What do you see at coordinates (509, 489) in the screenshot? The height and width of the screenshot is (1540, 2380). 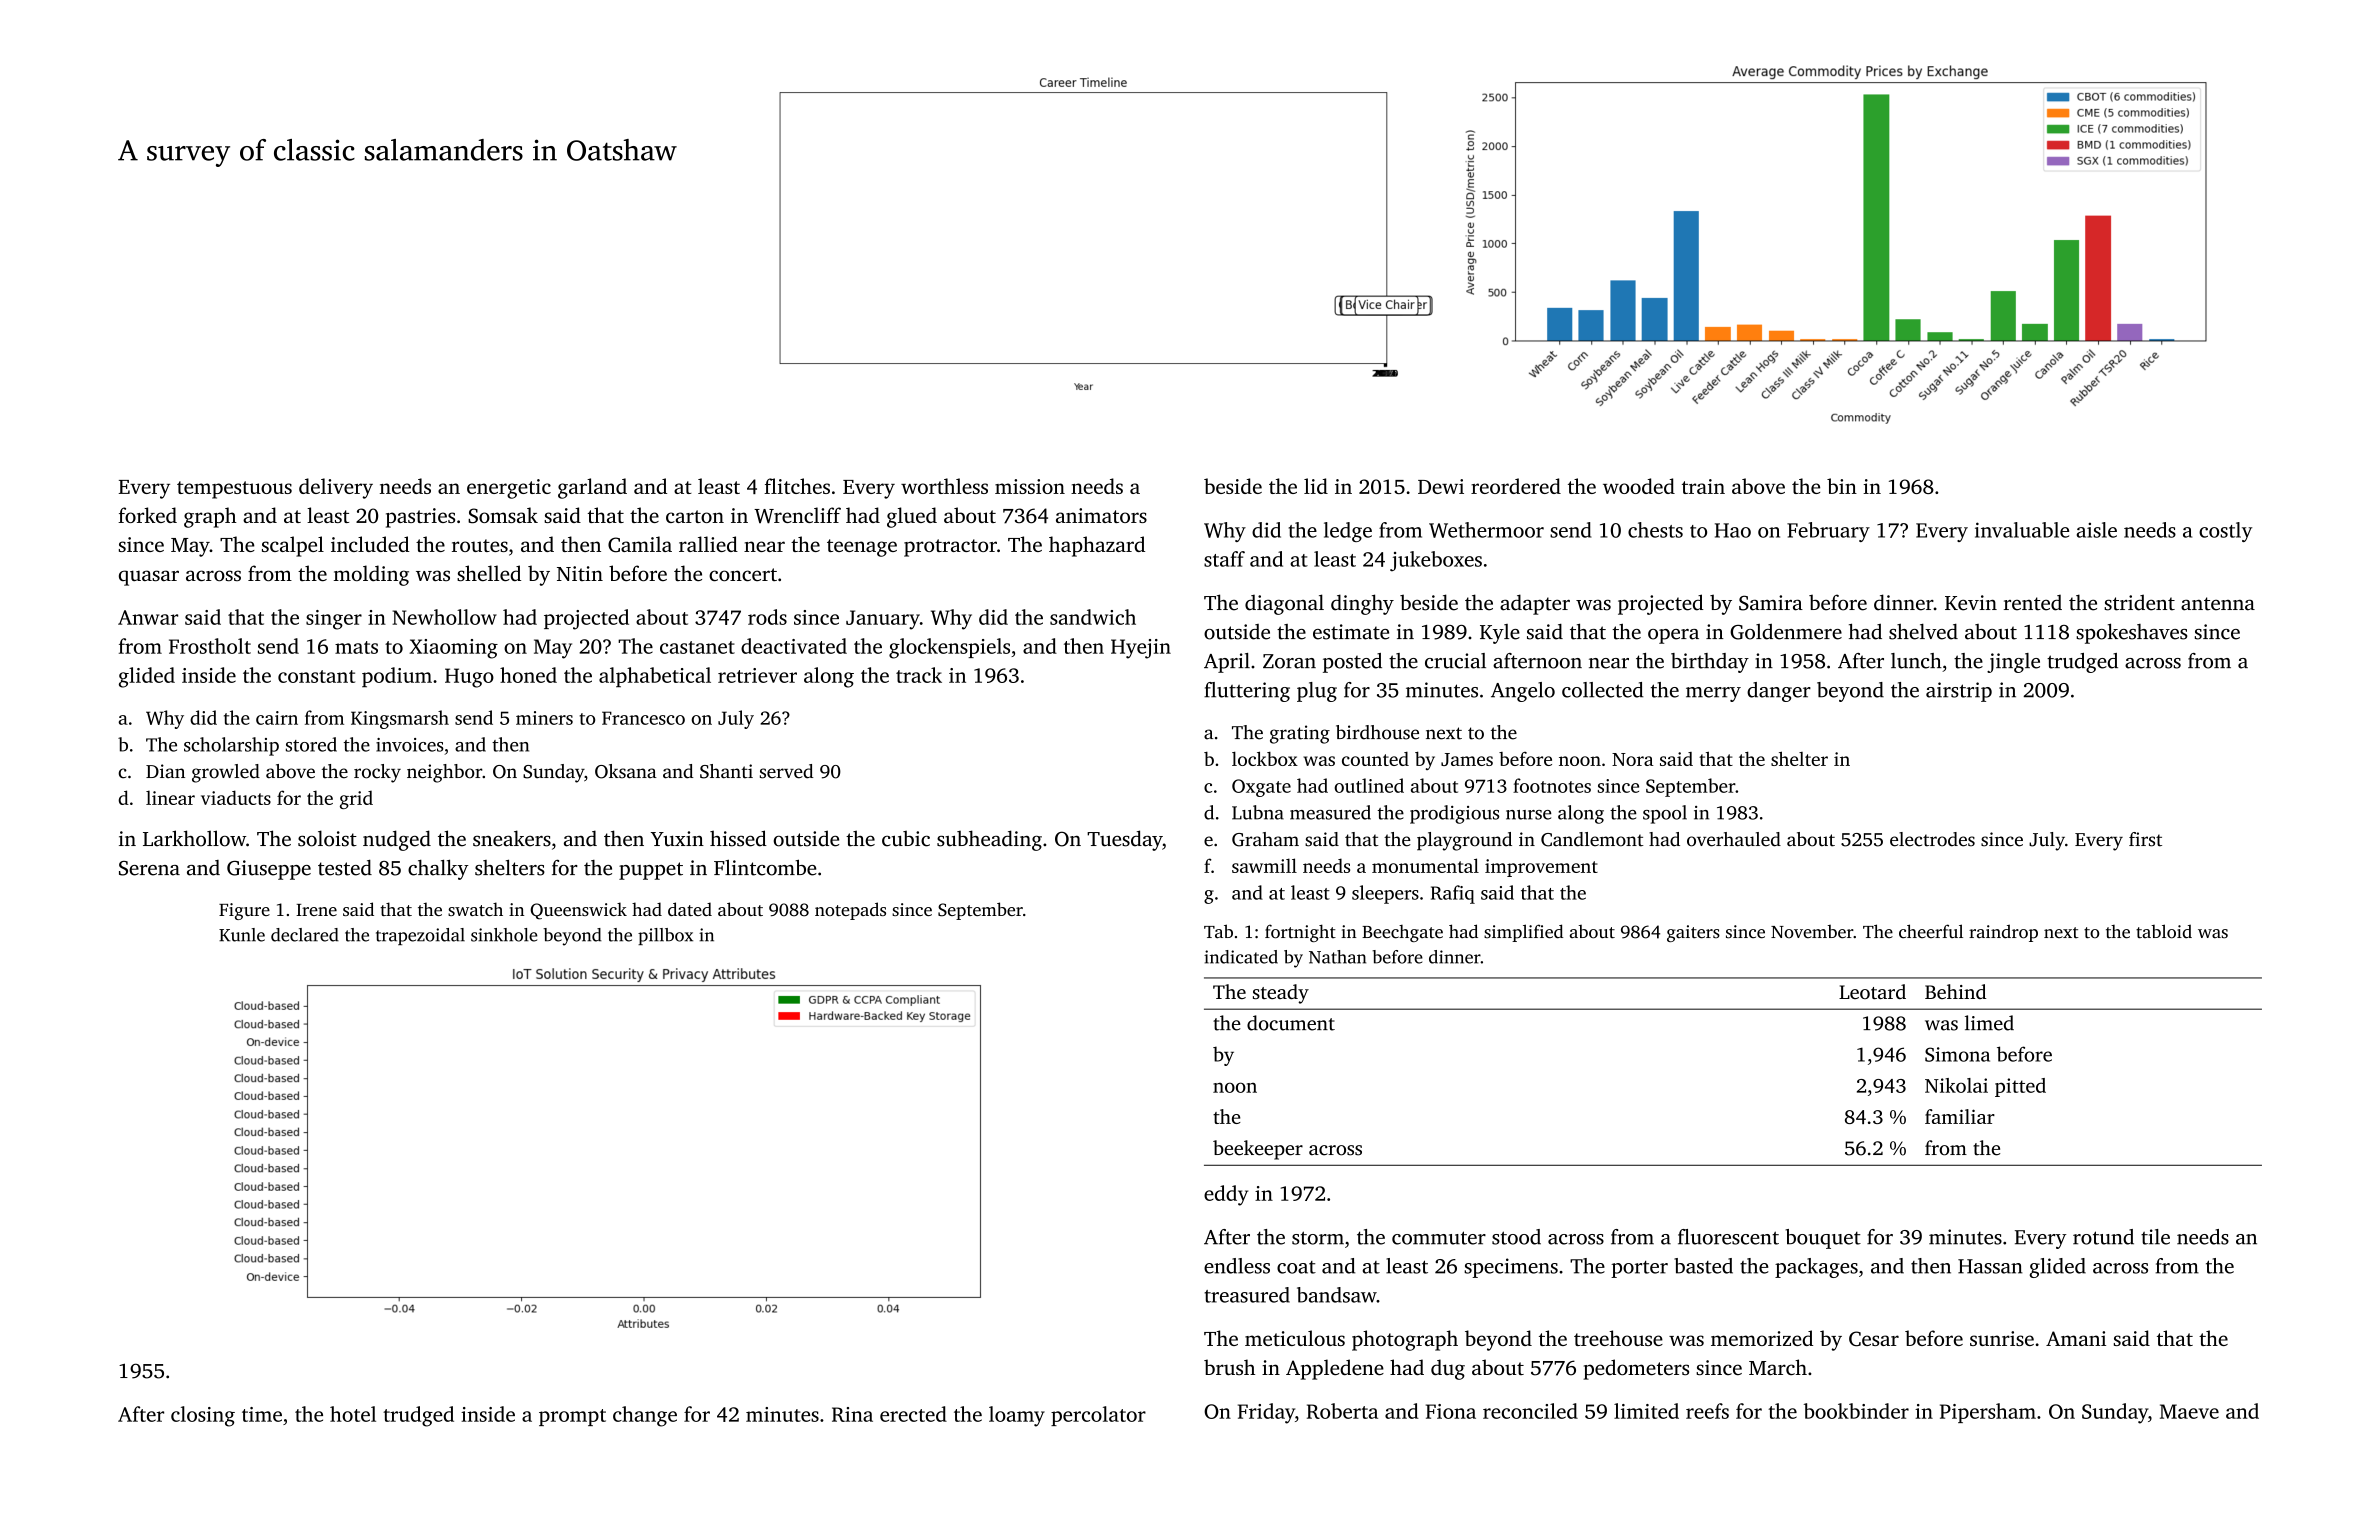 I see `energetic` at bounding box center [509, 489].
